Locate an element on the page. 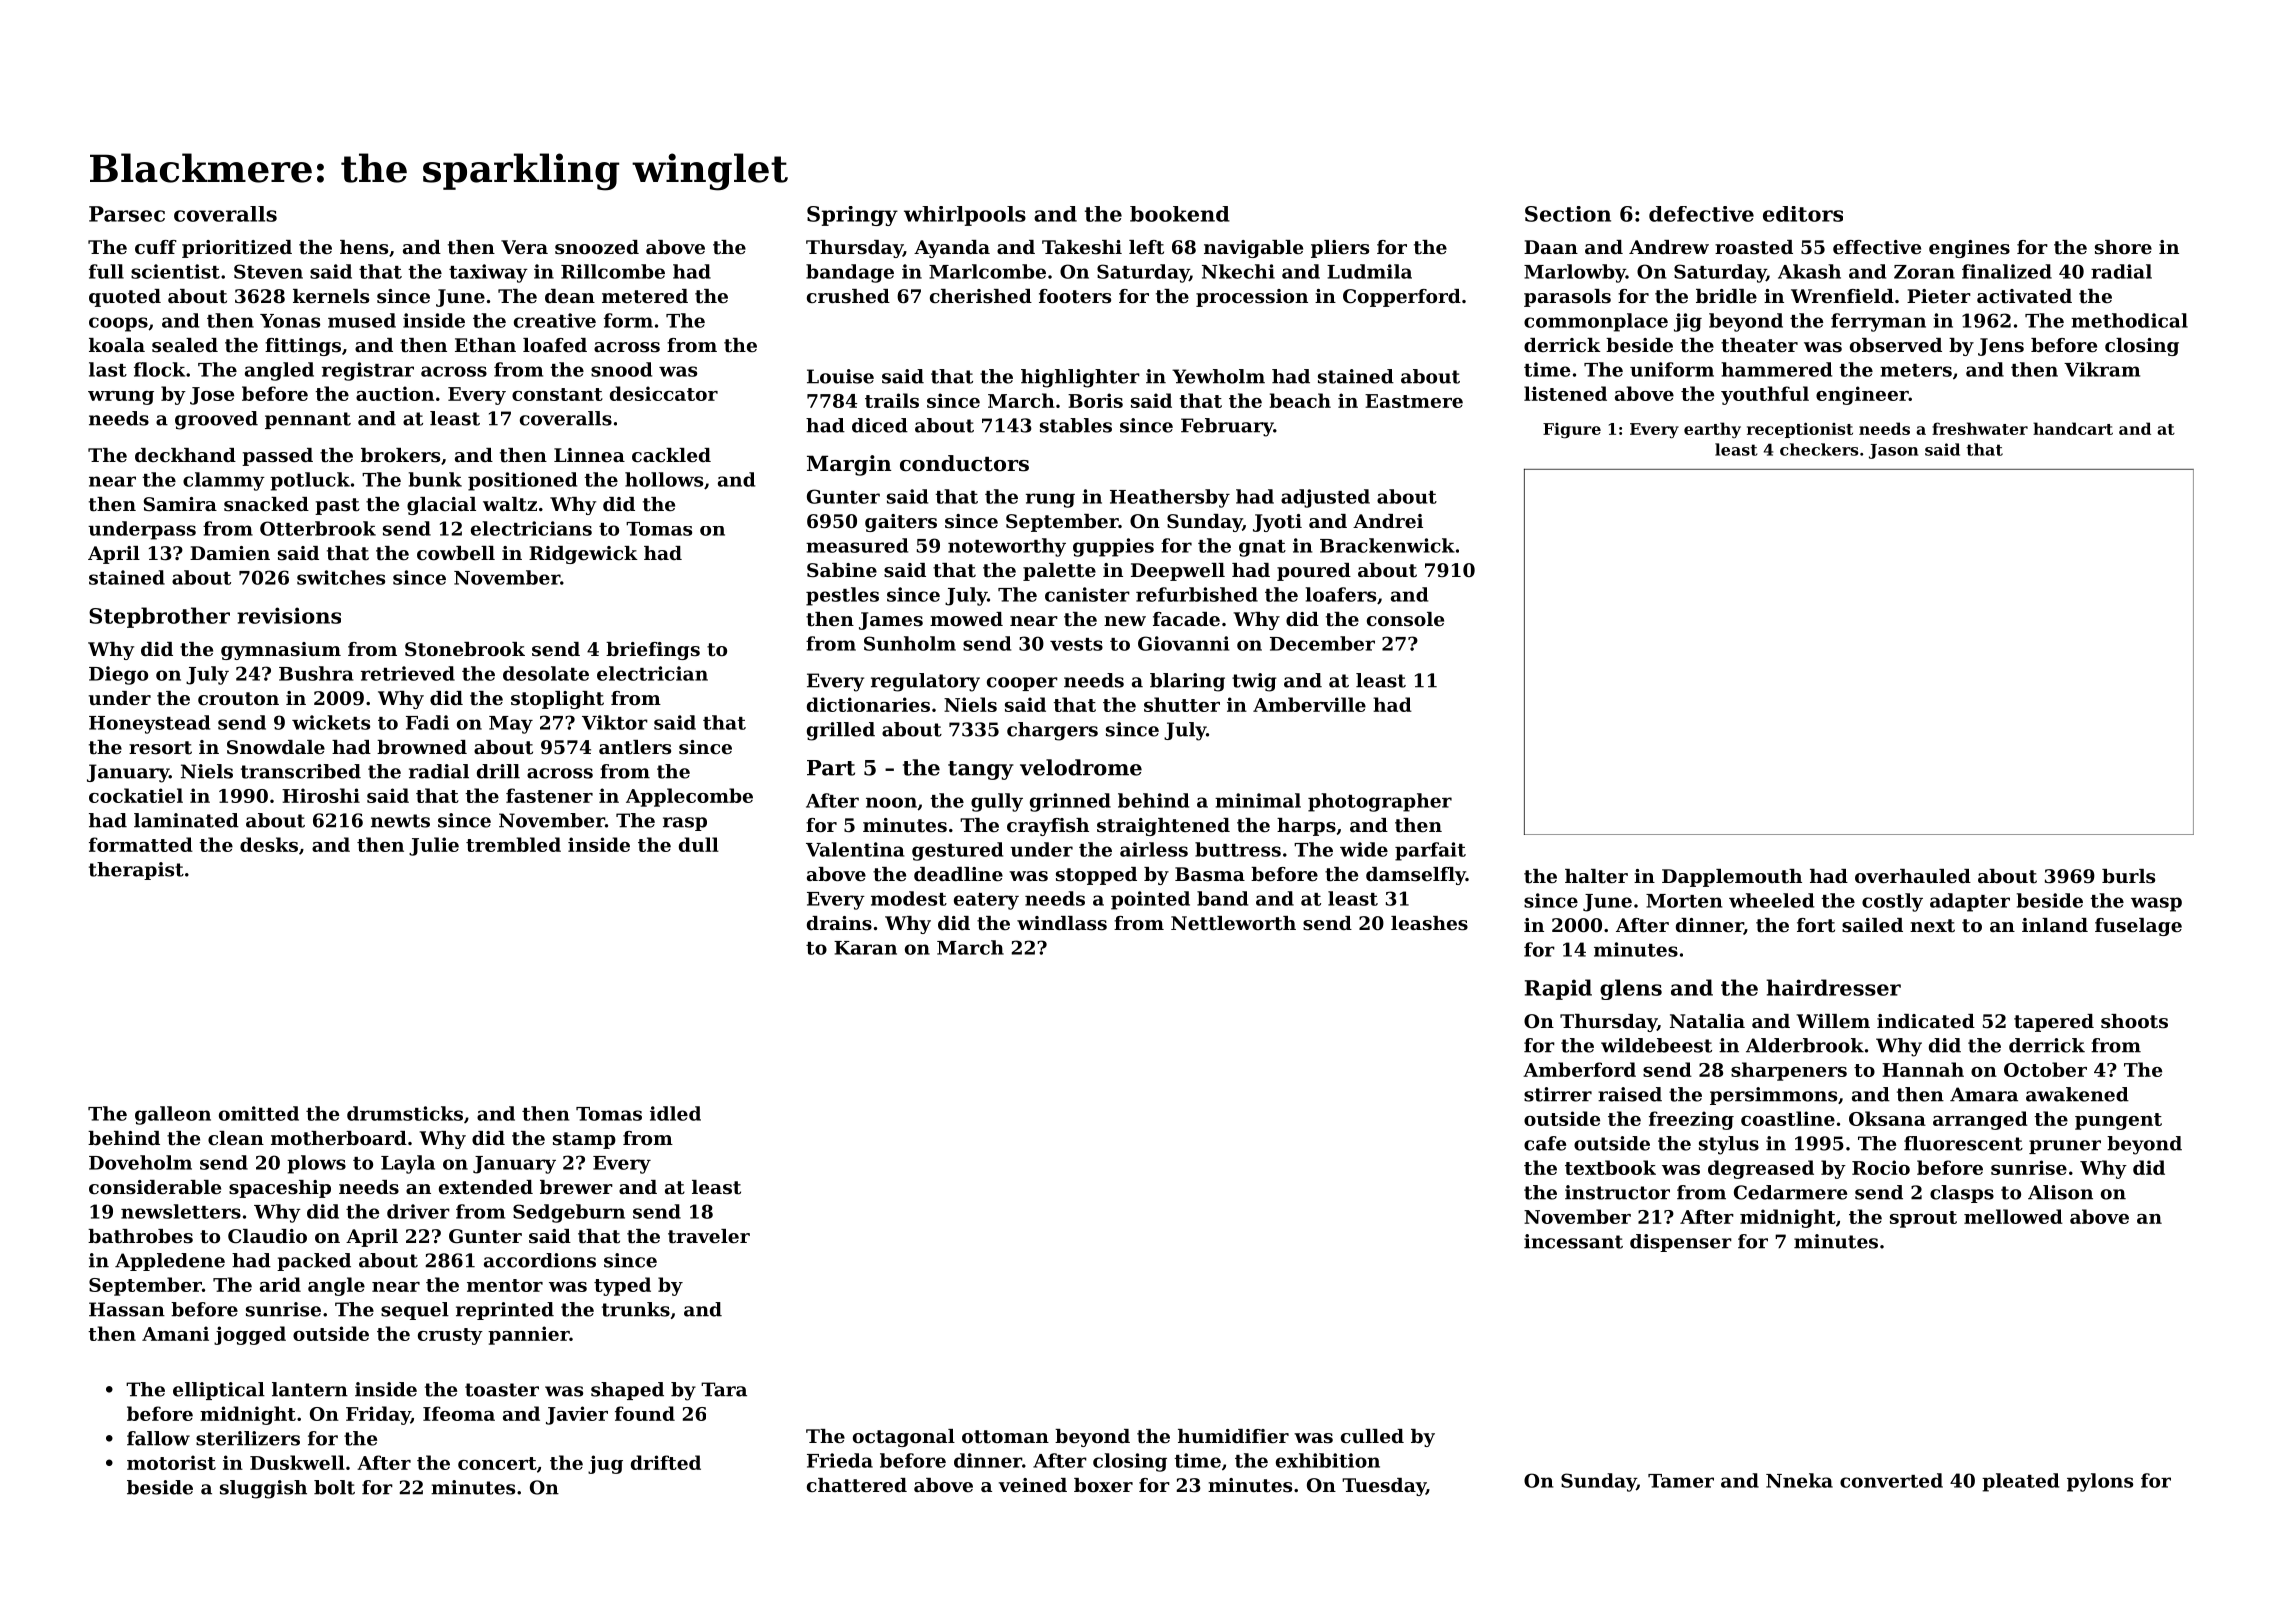 This image has height=1614, width=2282. wasp is located at coordinates (2156, 904).
